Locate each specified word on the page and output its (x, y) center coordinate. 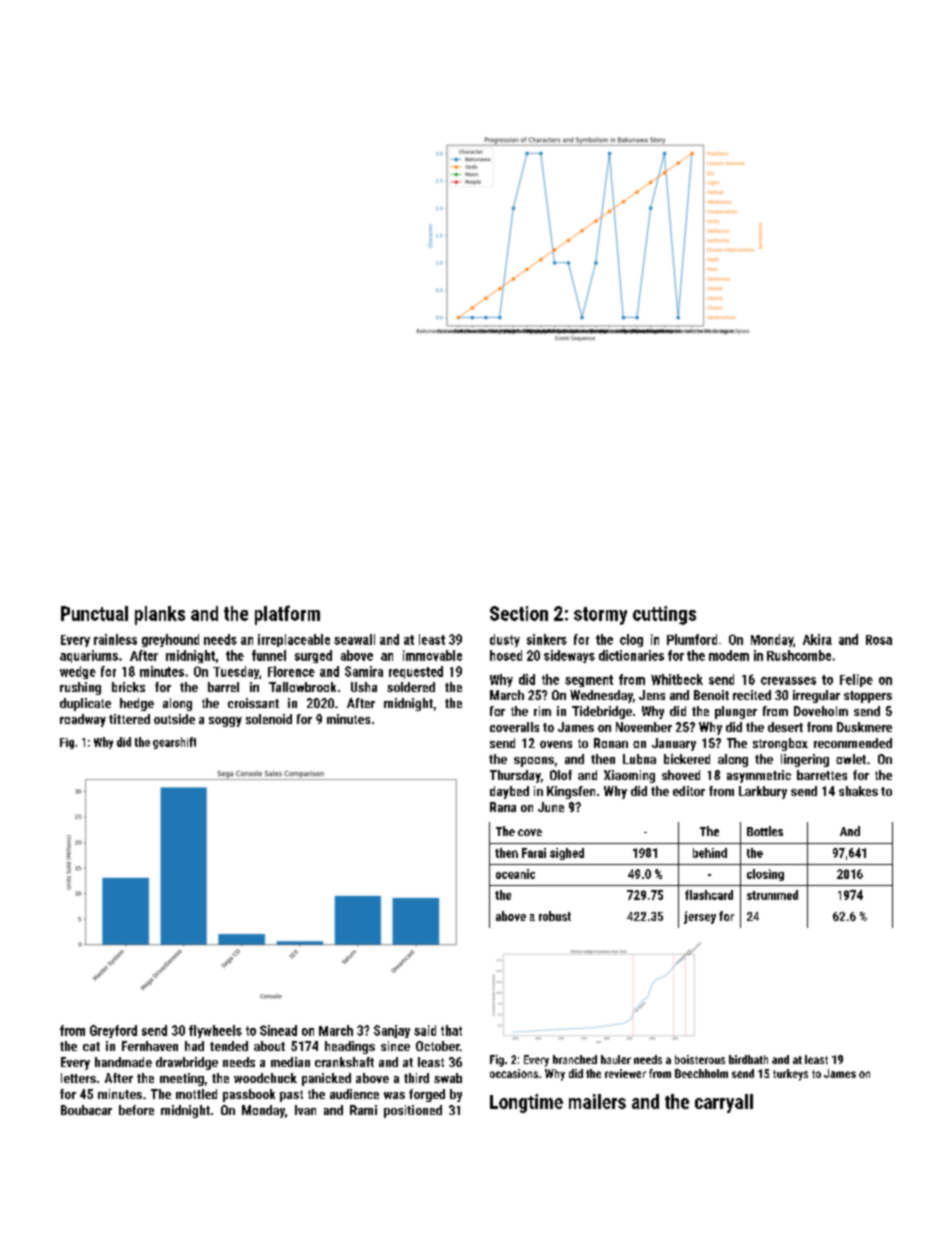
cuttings (664, 615)
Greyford (113, 1031)
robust (555, 916)
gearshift (174, 743)
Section (519, 613)
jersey (700, 917)
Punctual (94, 613)
